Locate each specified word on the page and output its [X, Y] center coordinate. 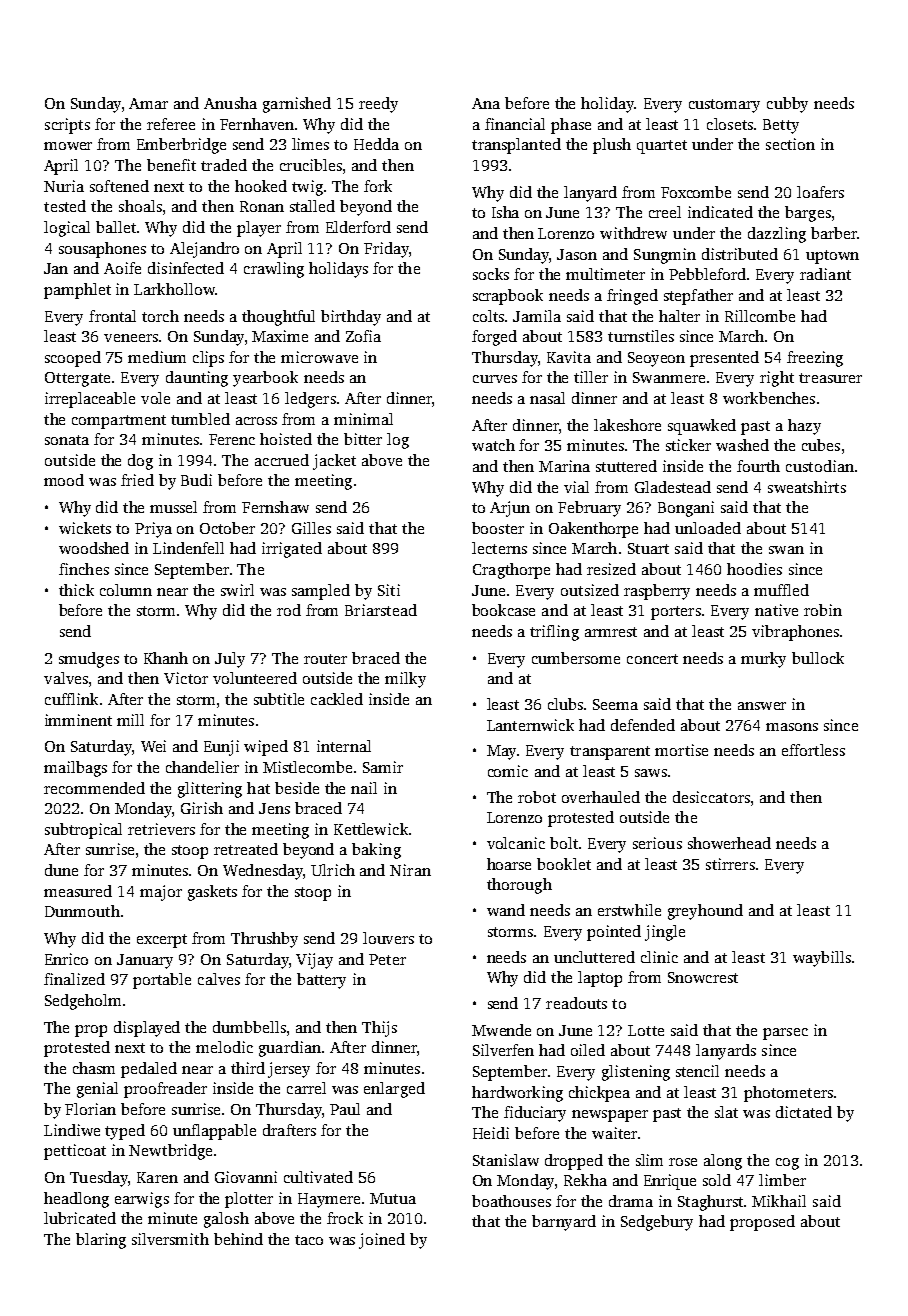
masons [792, 727]
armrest [611, 632]
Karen [157, 1177]
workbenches [769, 398]
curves [495, 379]
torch [160, 316]
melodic [224, 1047]
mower [68, 146]
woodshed [94, 548]
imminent [78, 720]
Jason [577, 254]
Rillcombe [760, 316]
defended [643, 725]
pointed [614, 933]
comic [508, 771]
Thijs [379, 1029]
